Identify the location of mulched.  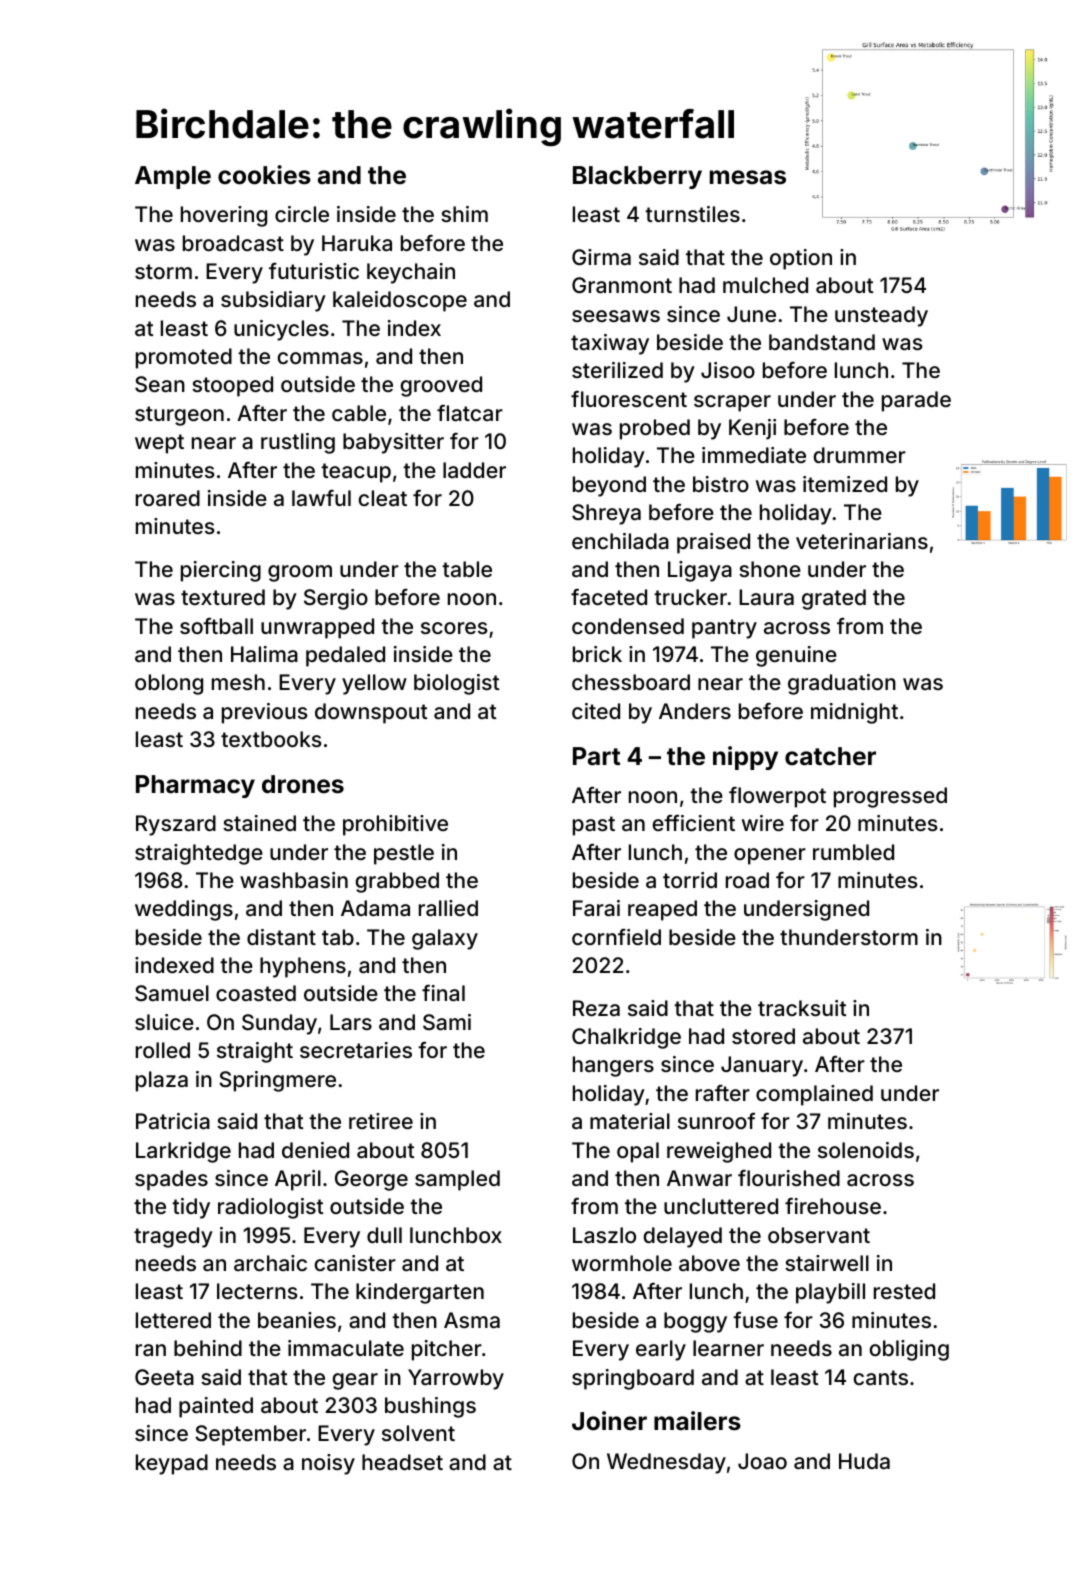
(765, 285).
